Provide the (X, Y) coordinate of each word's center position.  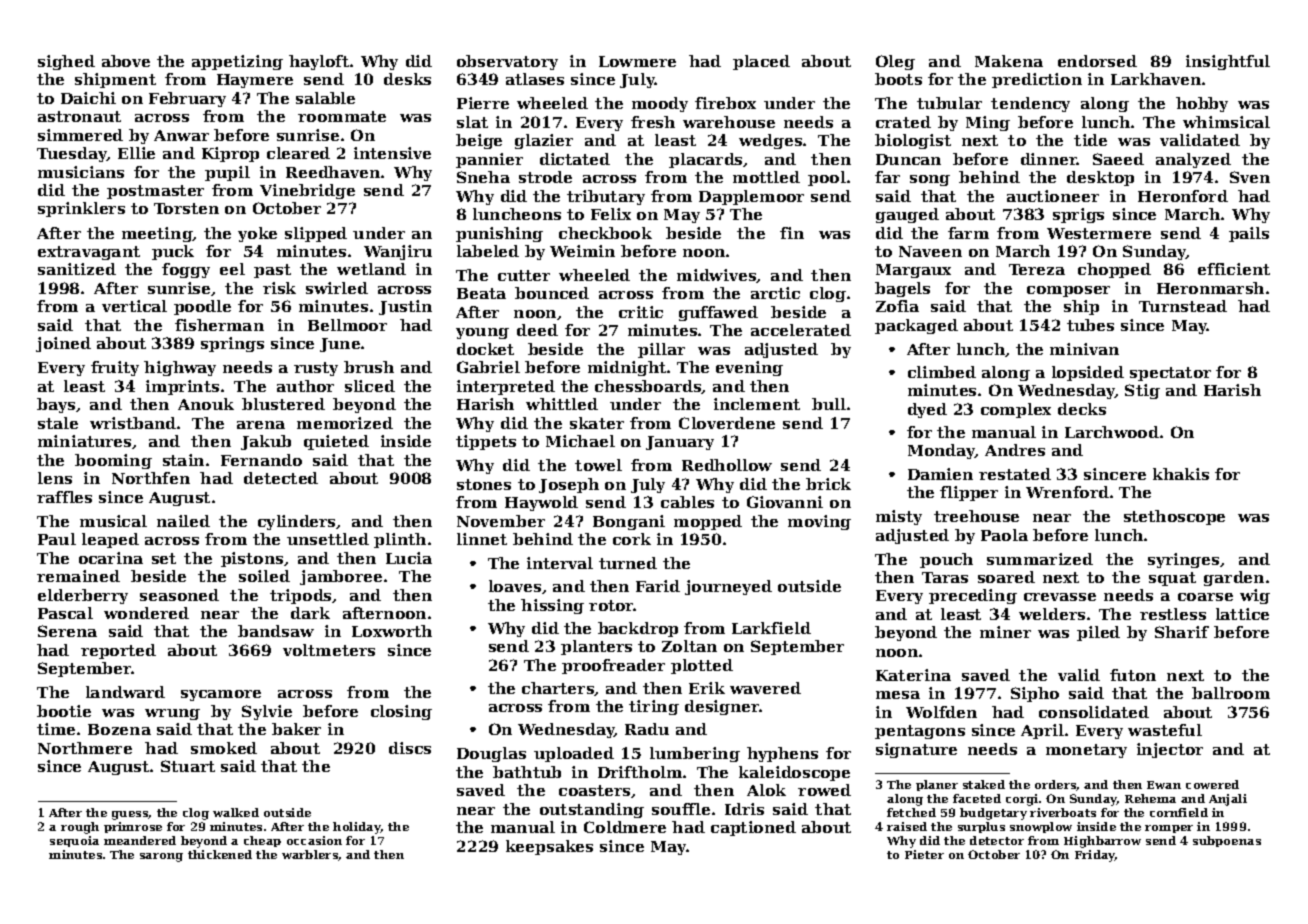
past (272, 271)
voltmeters (329, 650)
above (126, 61)
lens (55, 478)
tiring (654, 707)
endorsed (1097, 61)
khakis (1181, 474)
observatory (507, 62)
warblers (310, 854)
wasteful (1165, 730)
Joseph (569, 485)
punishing (499, 234)
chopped (1114, 270)
